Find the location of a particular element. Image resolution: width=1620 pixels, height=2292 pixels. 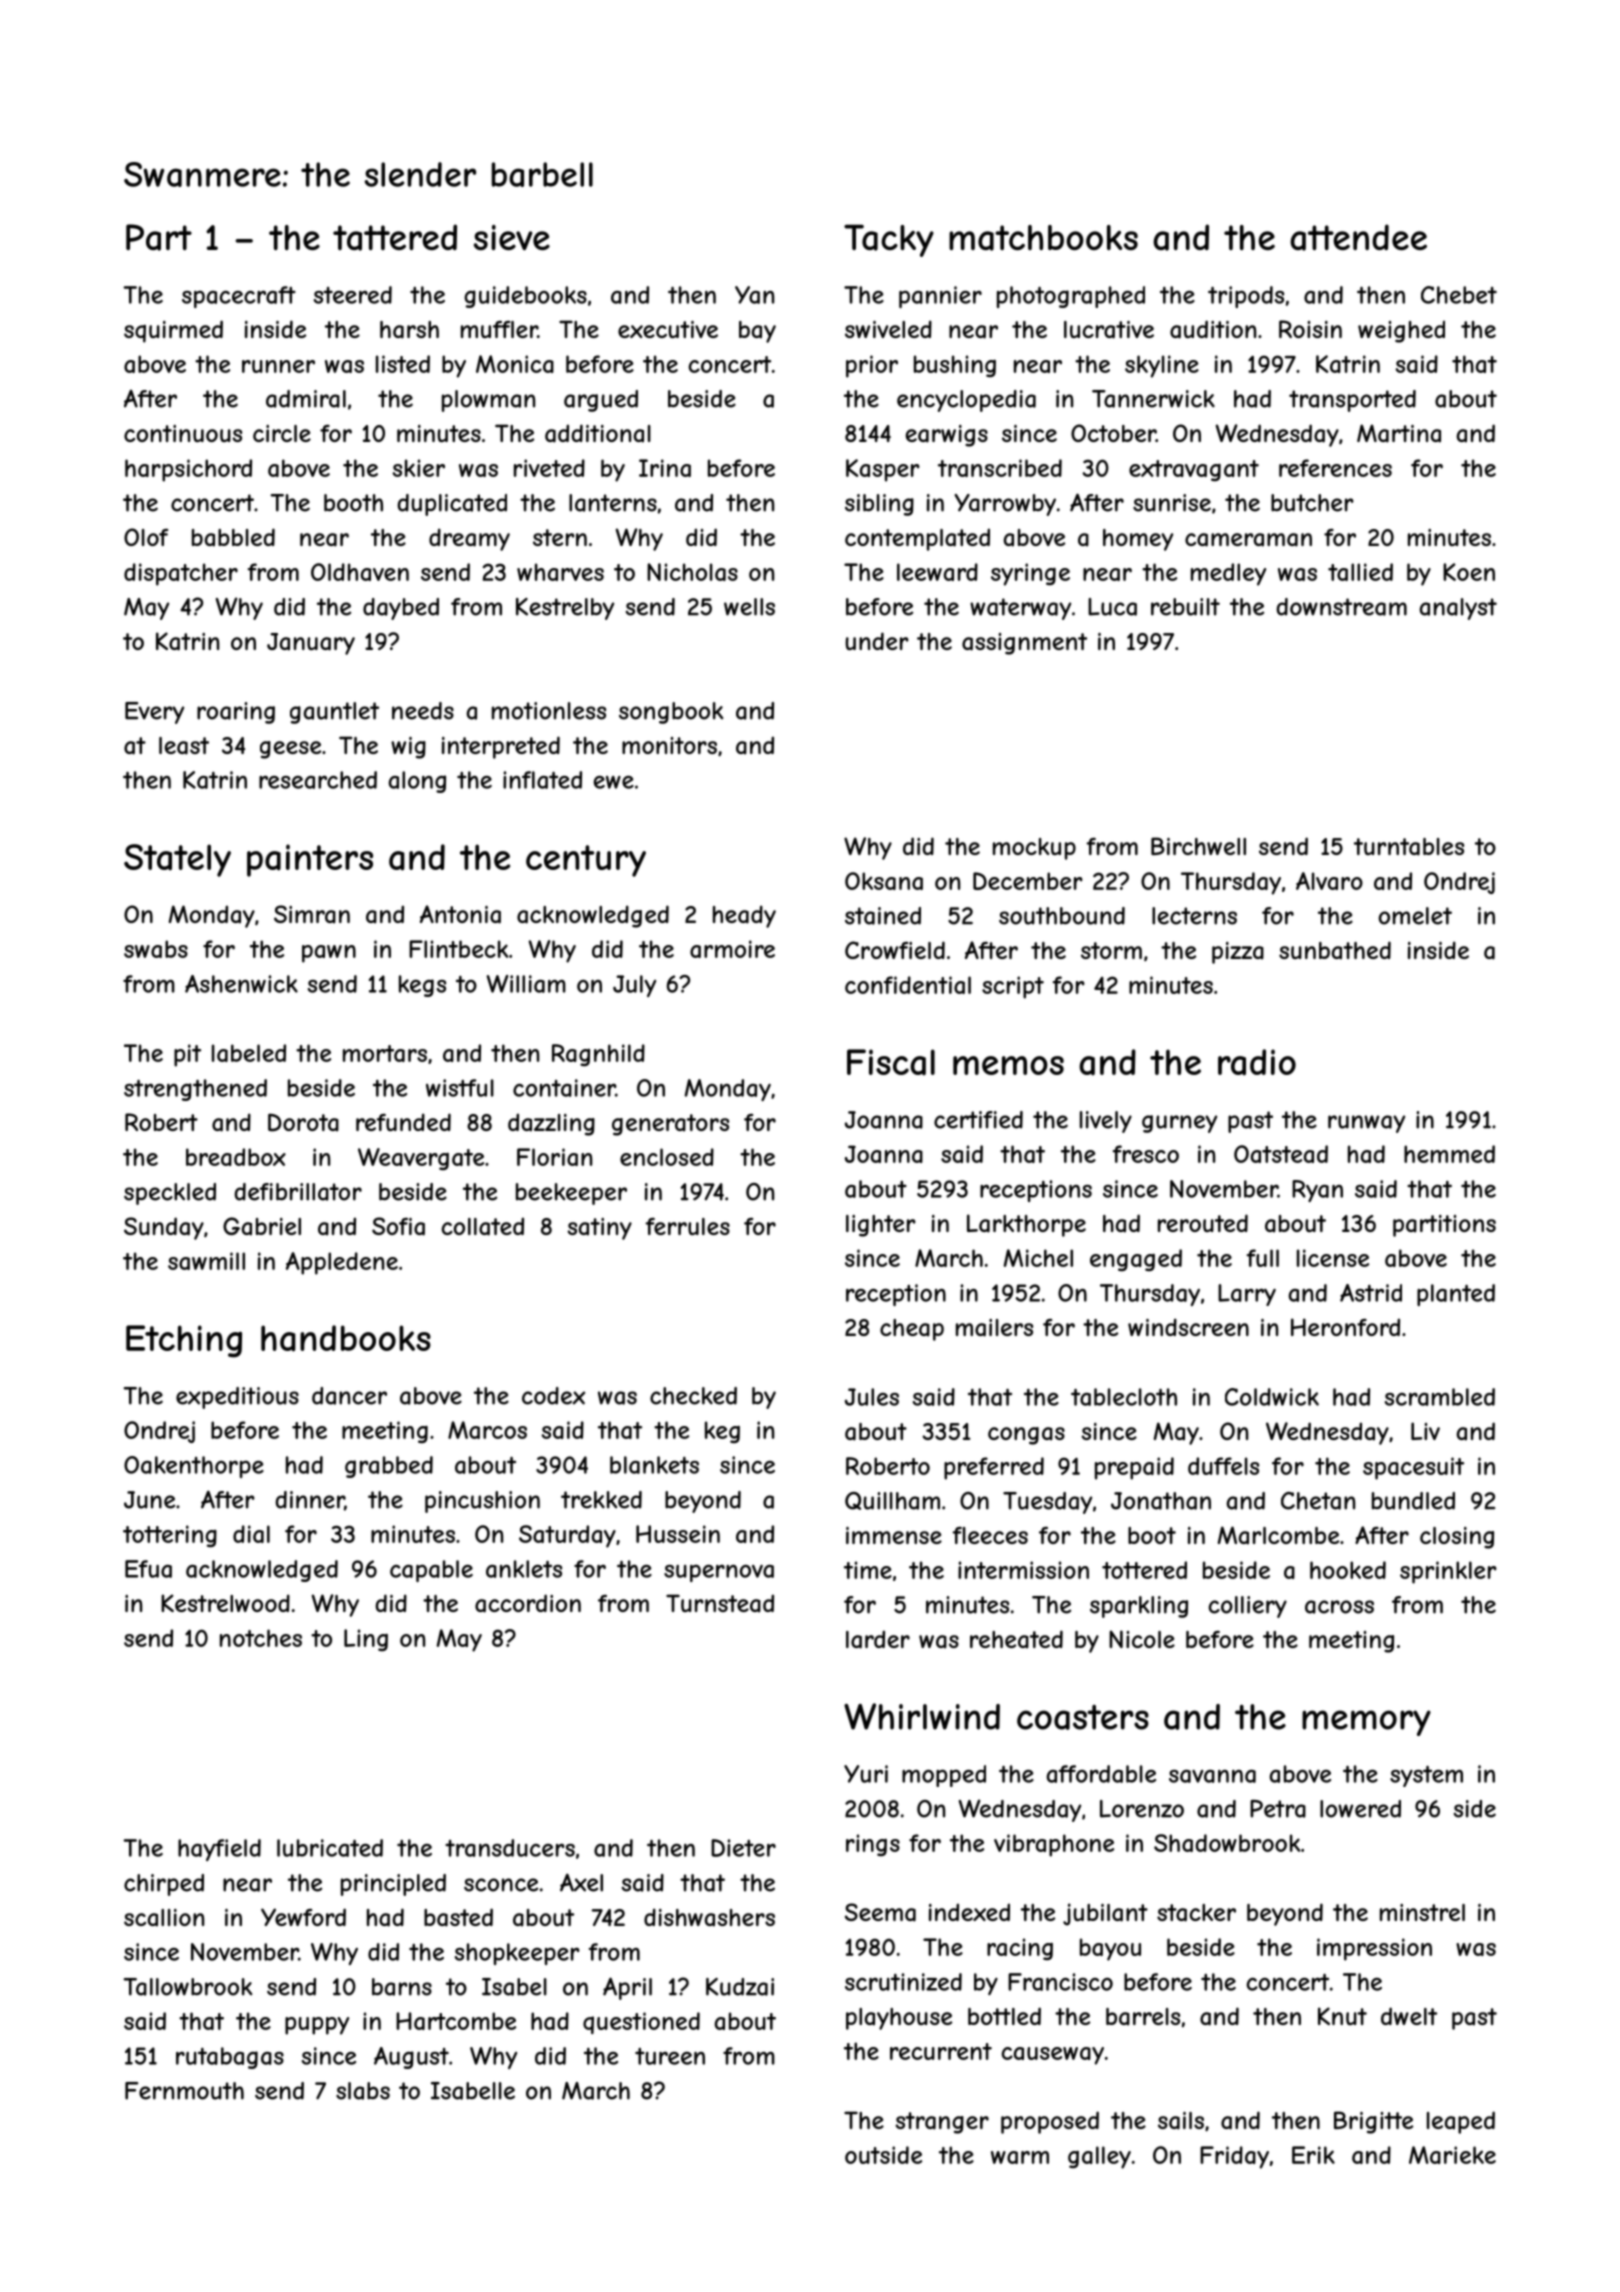

argued is located at coordinates (601, 401).
